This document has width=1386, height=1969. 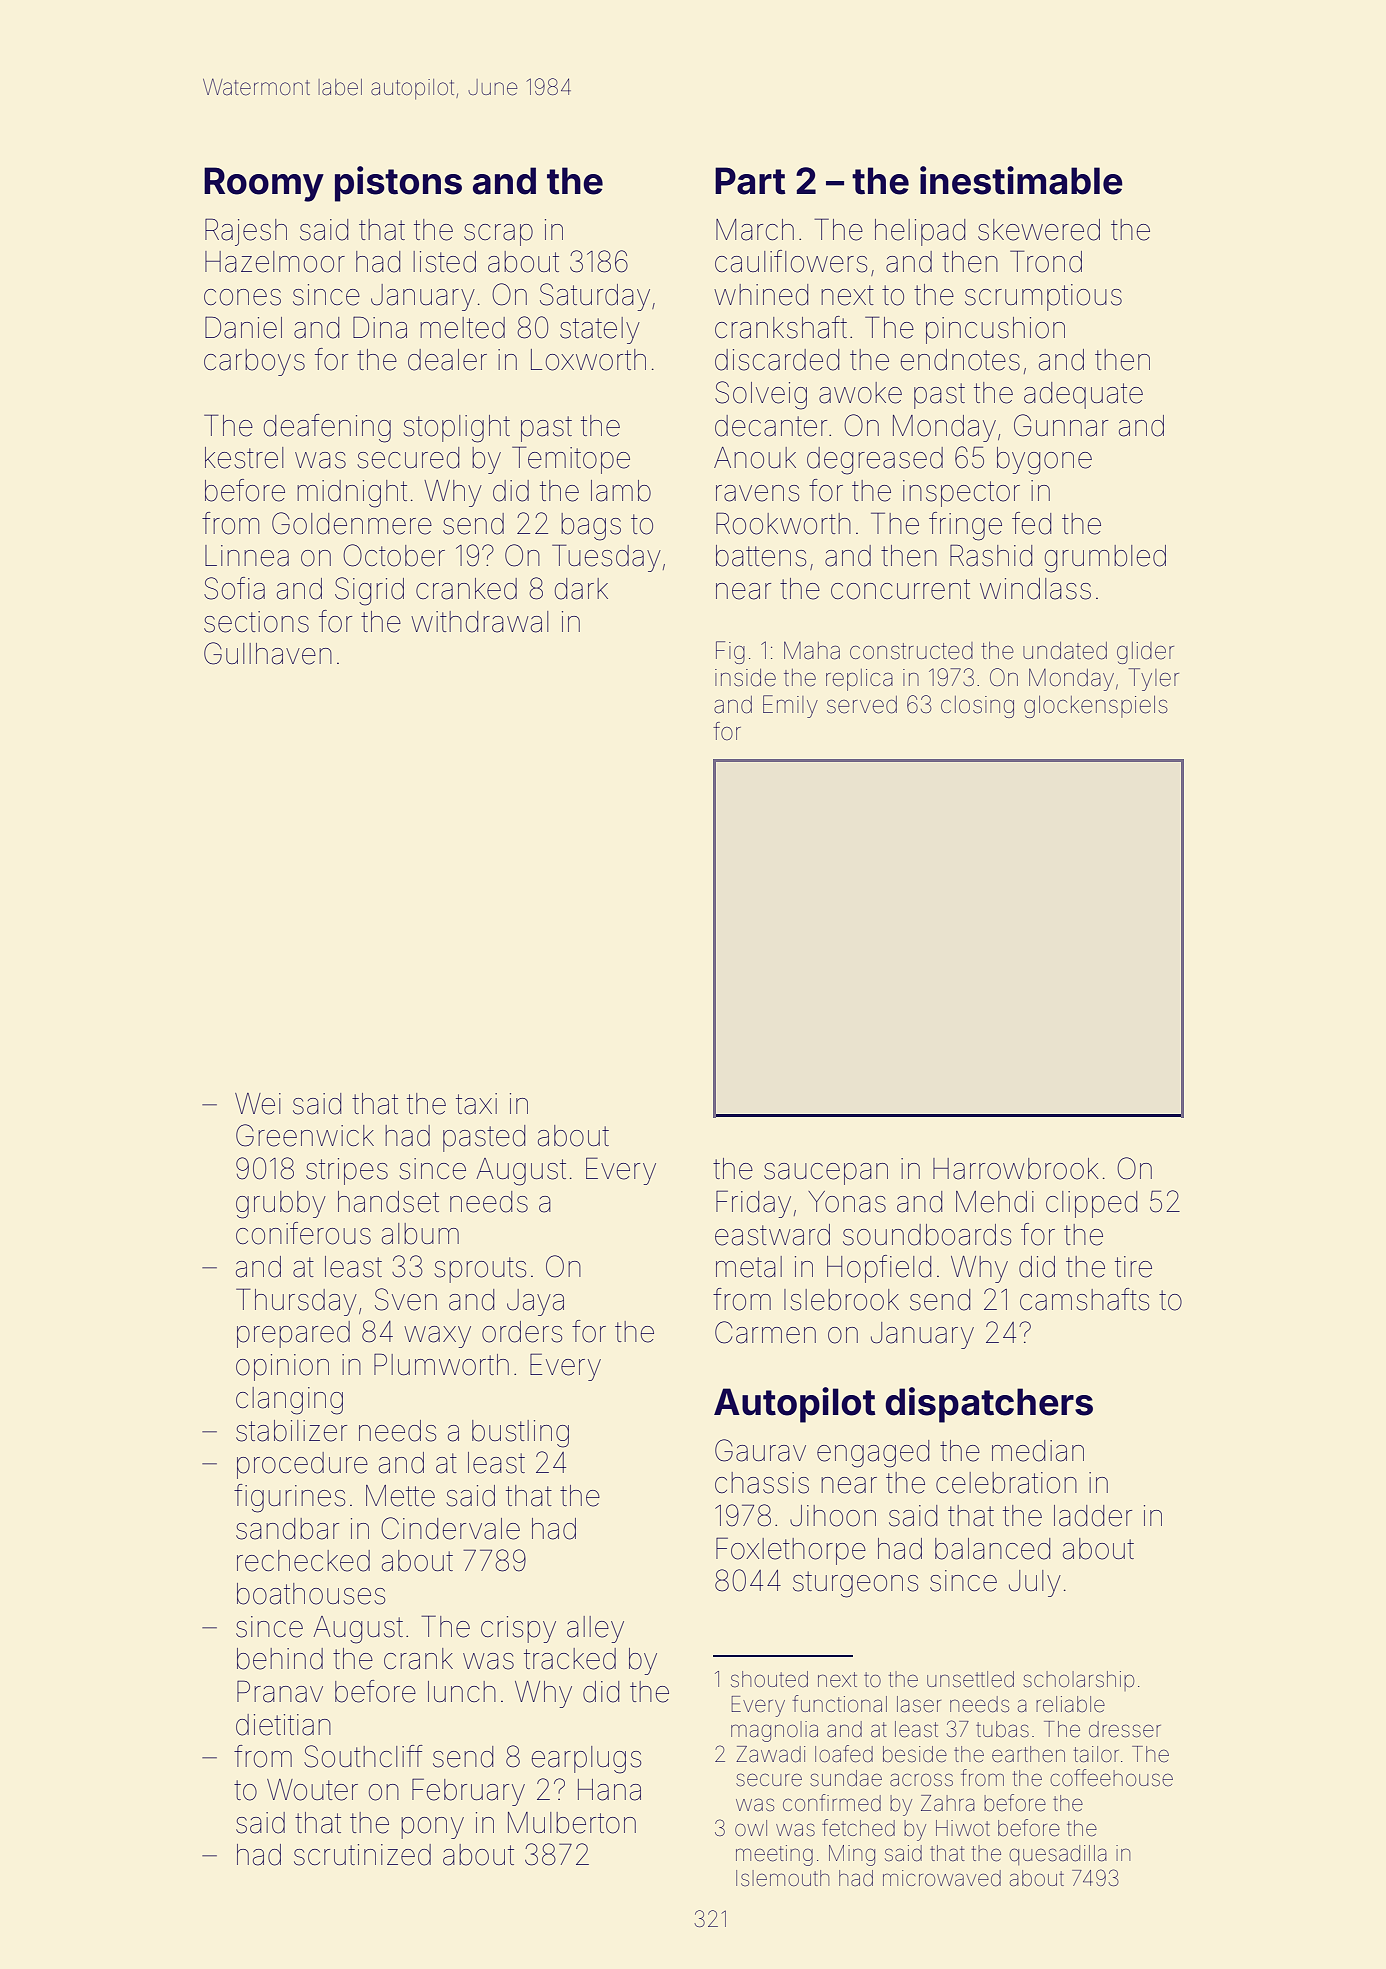 I want to click on inestimable, so click(x=1021, y=180).
